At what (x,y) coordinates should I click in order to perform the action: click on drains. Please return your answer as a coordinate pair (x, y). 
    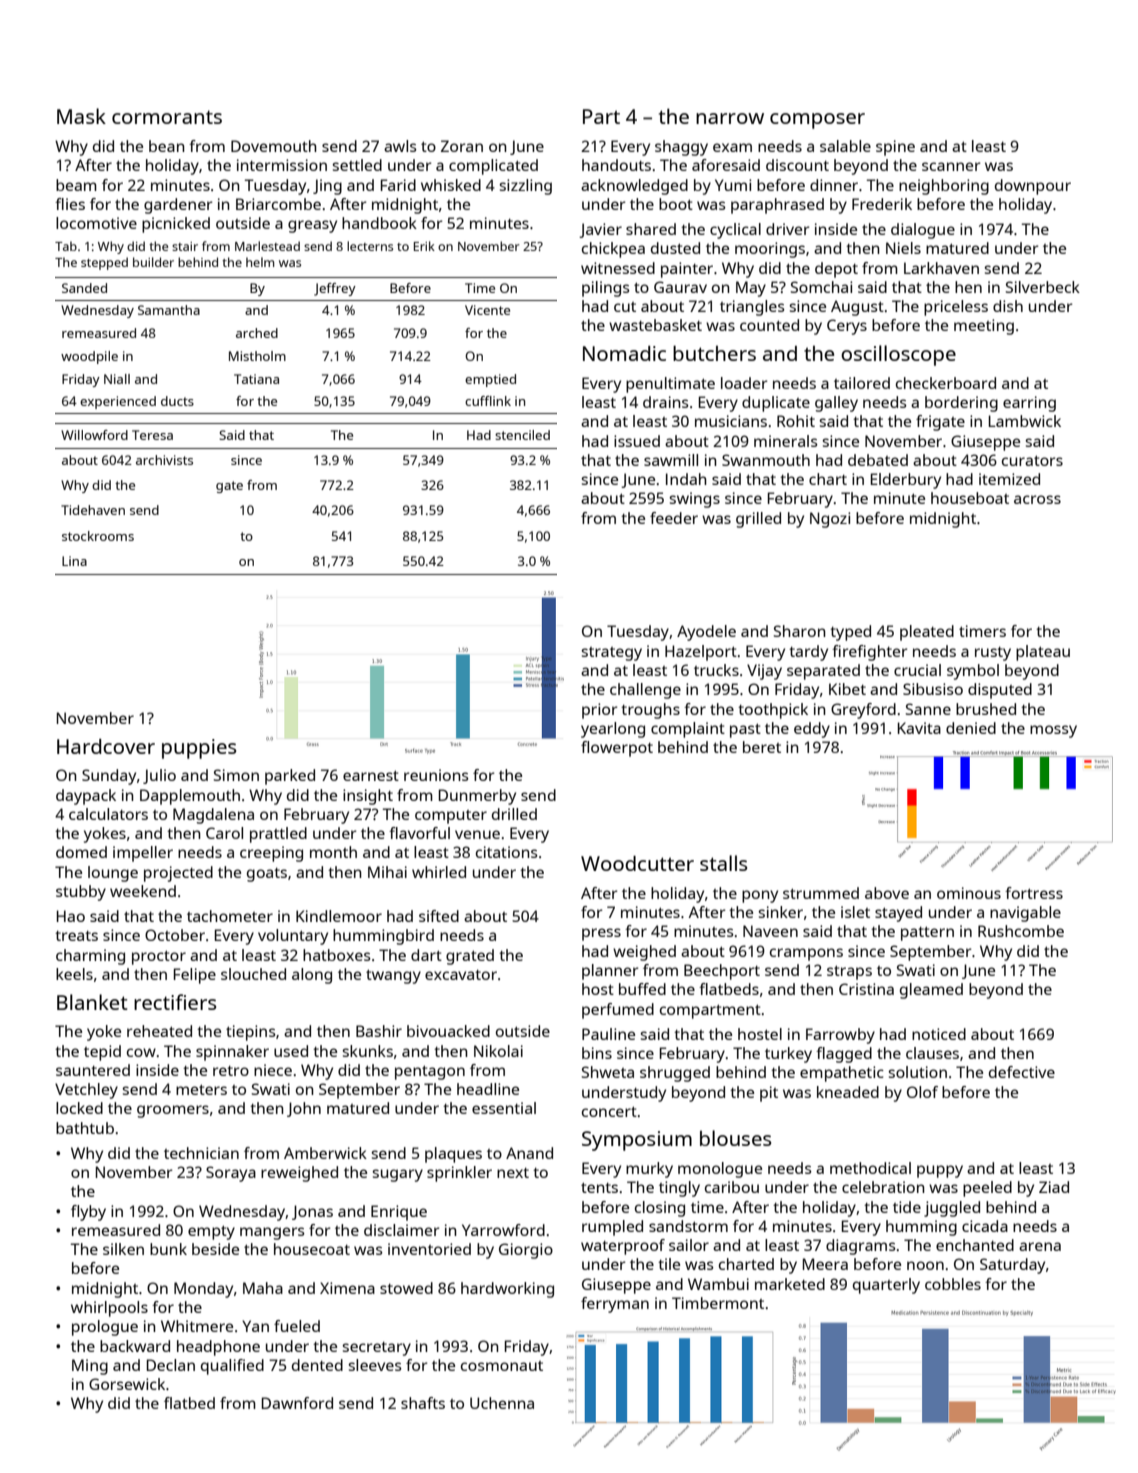
    Looking at the image, I should click on (666, 402).
